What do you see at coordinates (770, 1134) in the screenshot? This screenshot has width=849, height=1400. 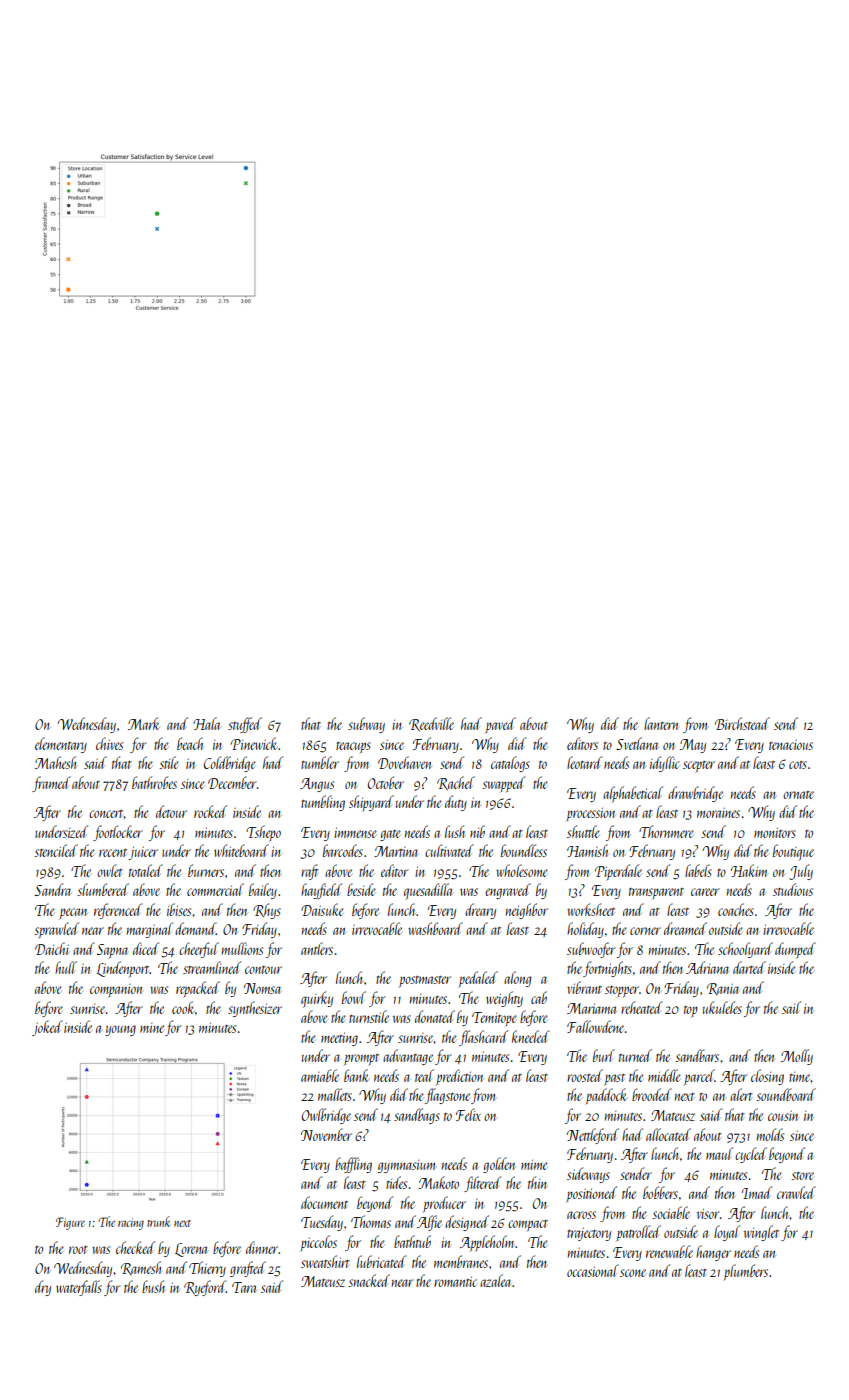 I see `molds` at bounding box center [770, 1134].
